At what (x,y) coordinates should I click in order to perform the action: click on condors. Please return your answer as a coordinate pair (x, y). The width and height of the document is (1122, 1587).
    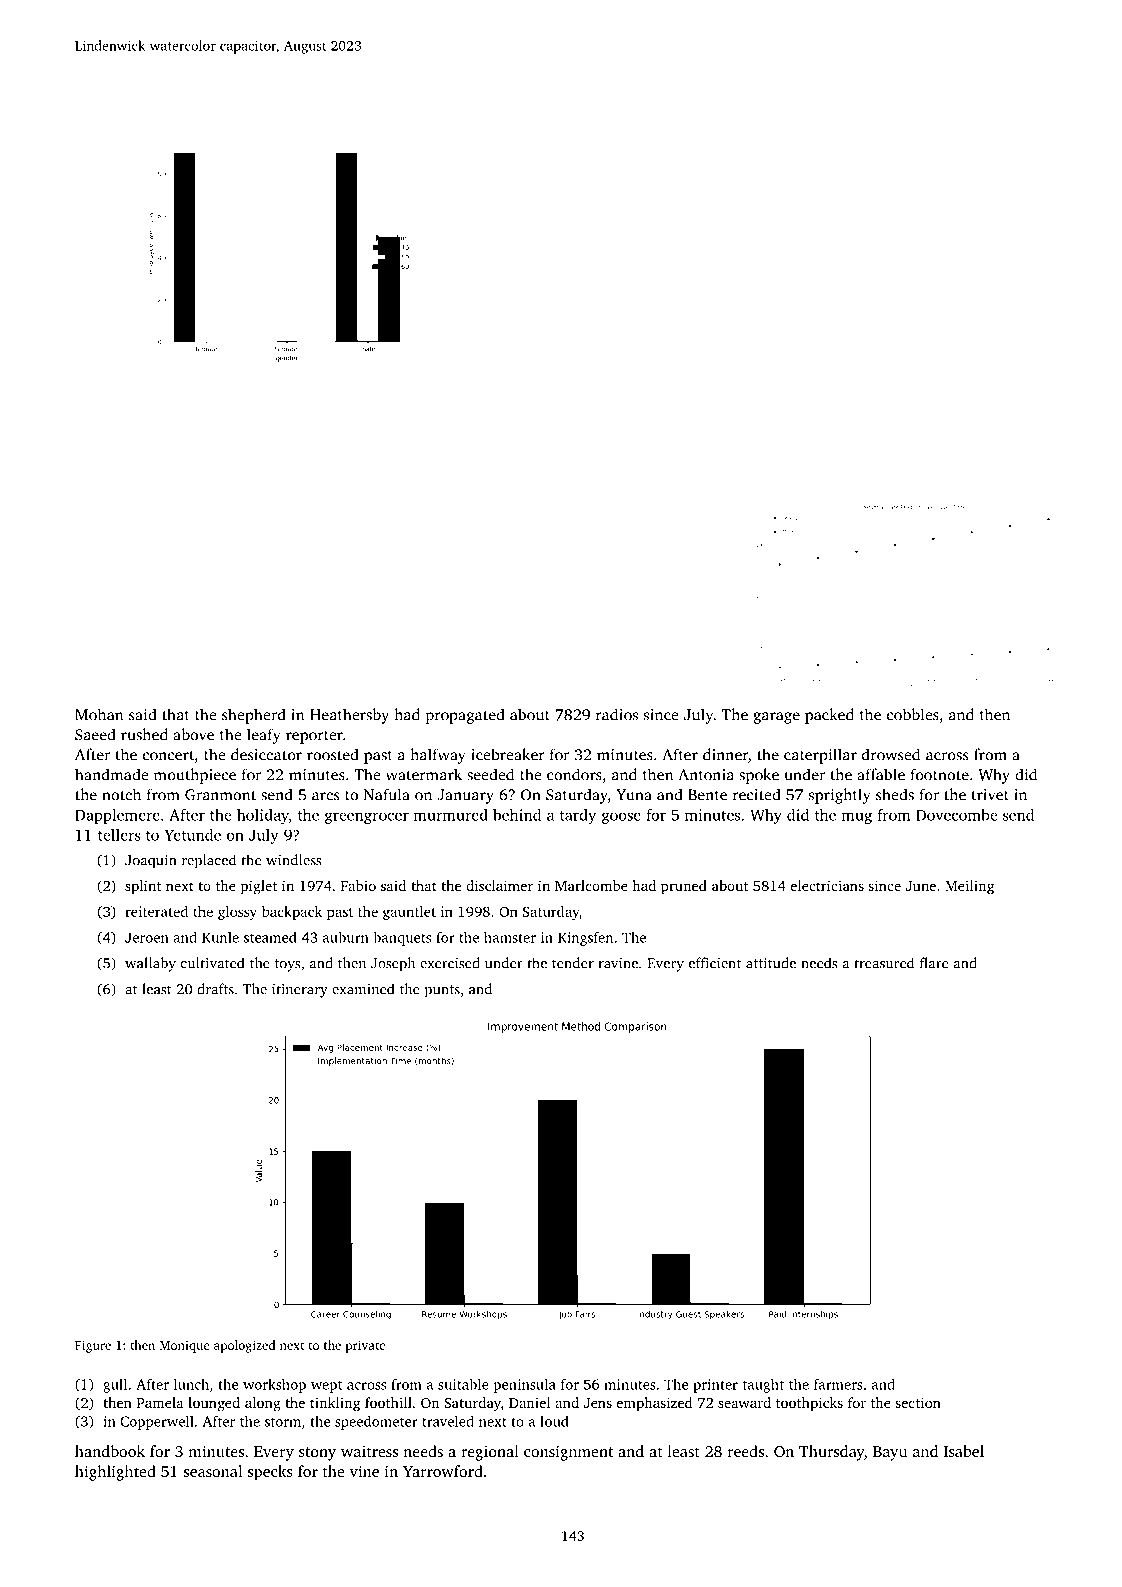
    Looking at the image, I should click on (574, 774).
